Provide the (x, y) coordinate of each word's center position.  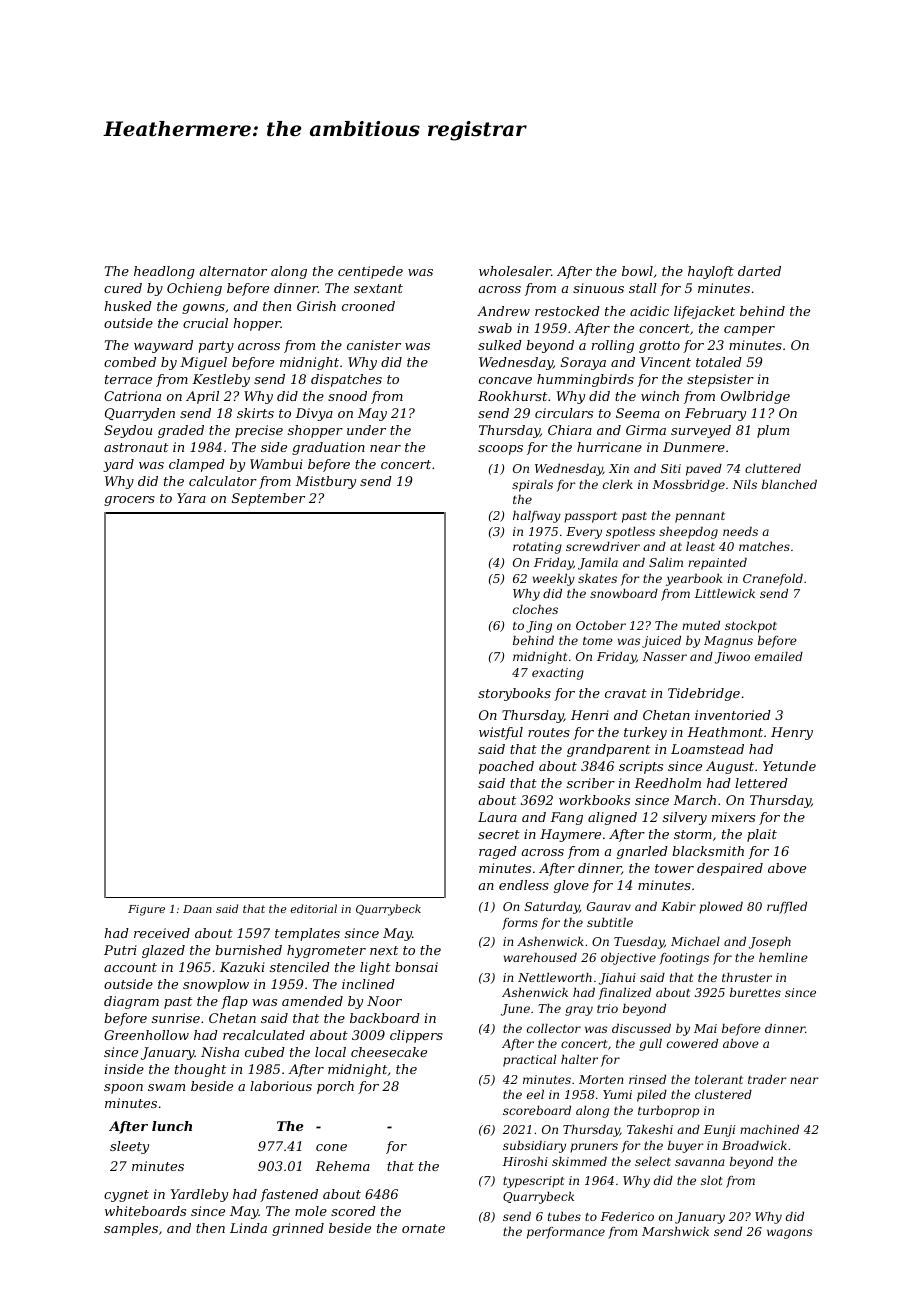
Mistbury (325, 482)
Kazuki (242, 967)
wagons (789, 1234)
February (715, 414)
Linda (248, 1228)
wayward (163, 346)
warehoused (540, 957)
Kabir (678, 906)
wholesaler (515, 271)
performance (566, 1233)
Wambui (276, 464)
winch (660, 396)
